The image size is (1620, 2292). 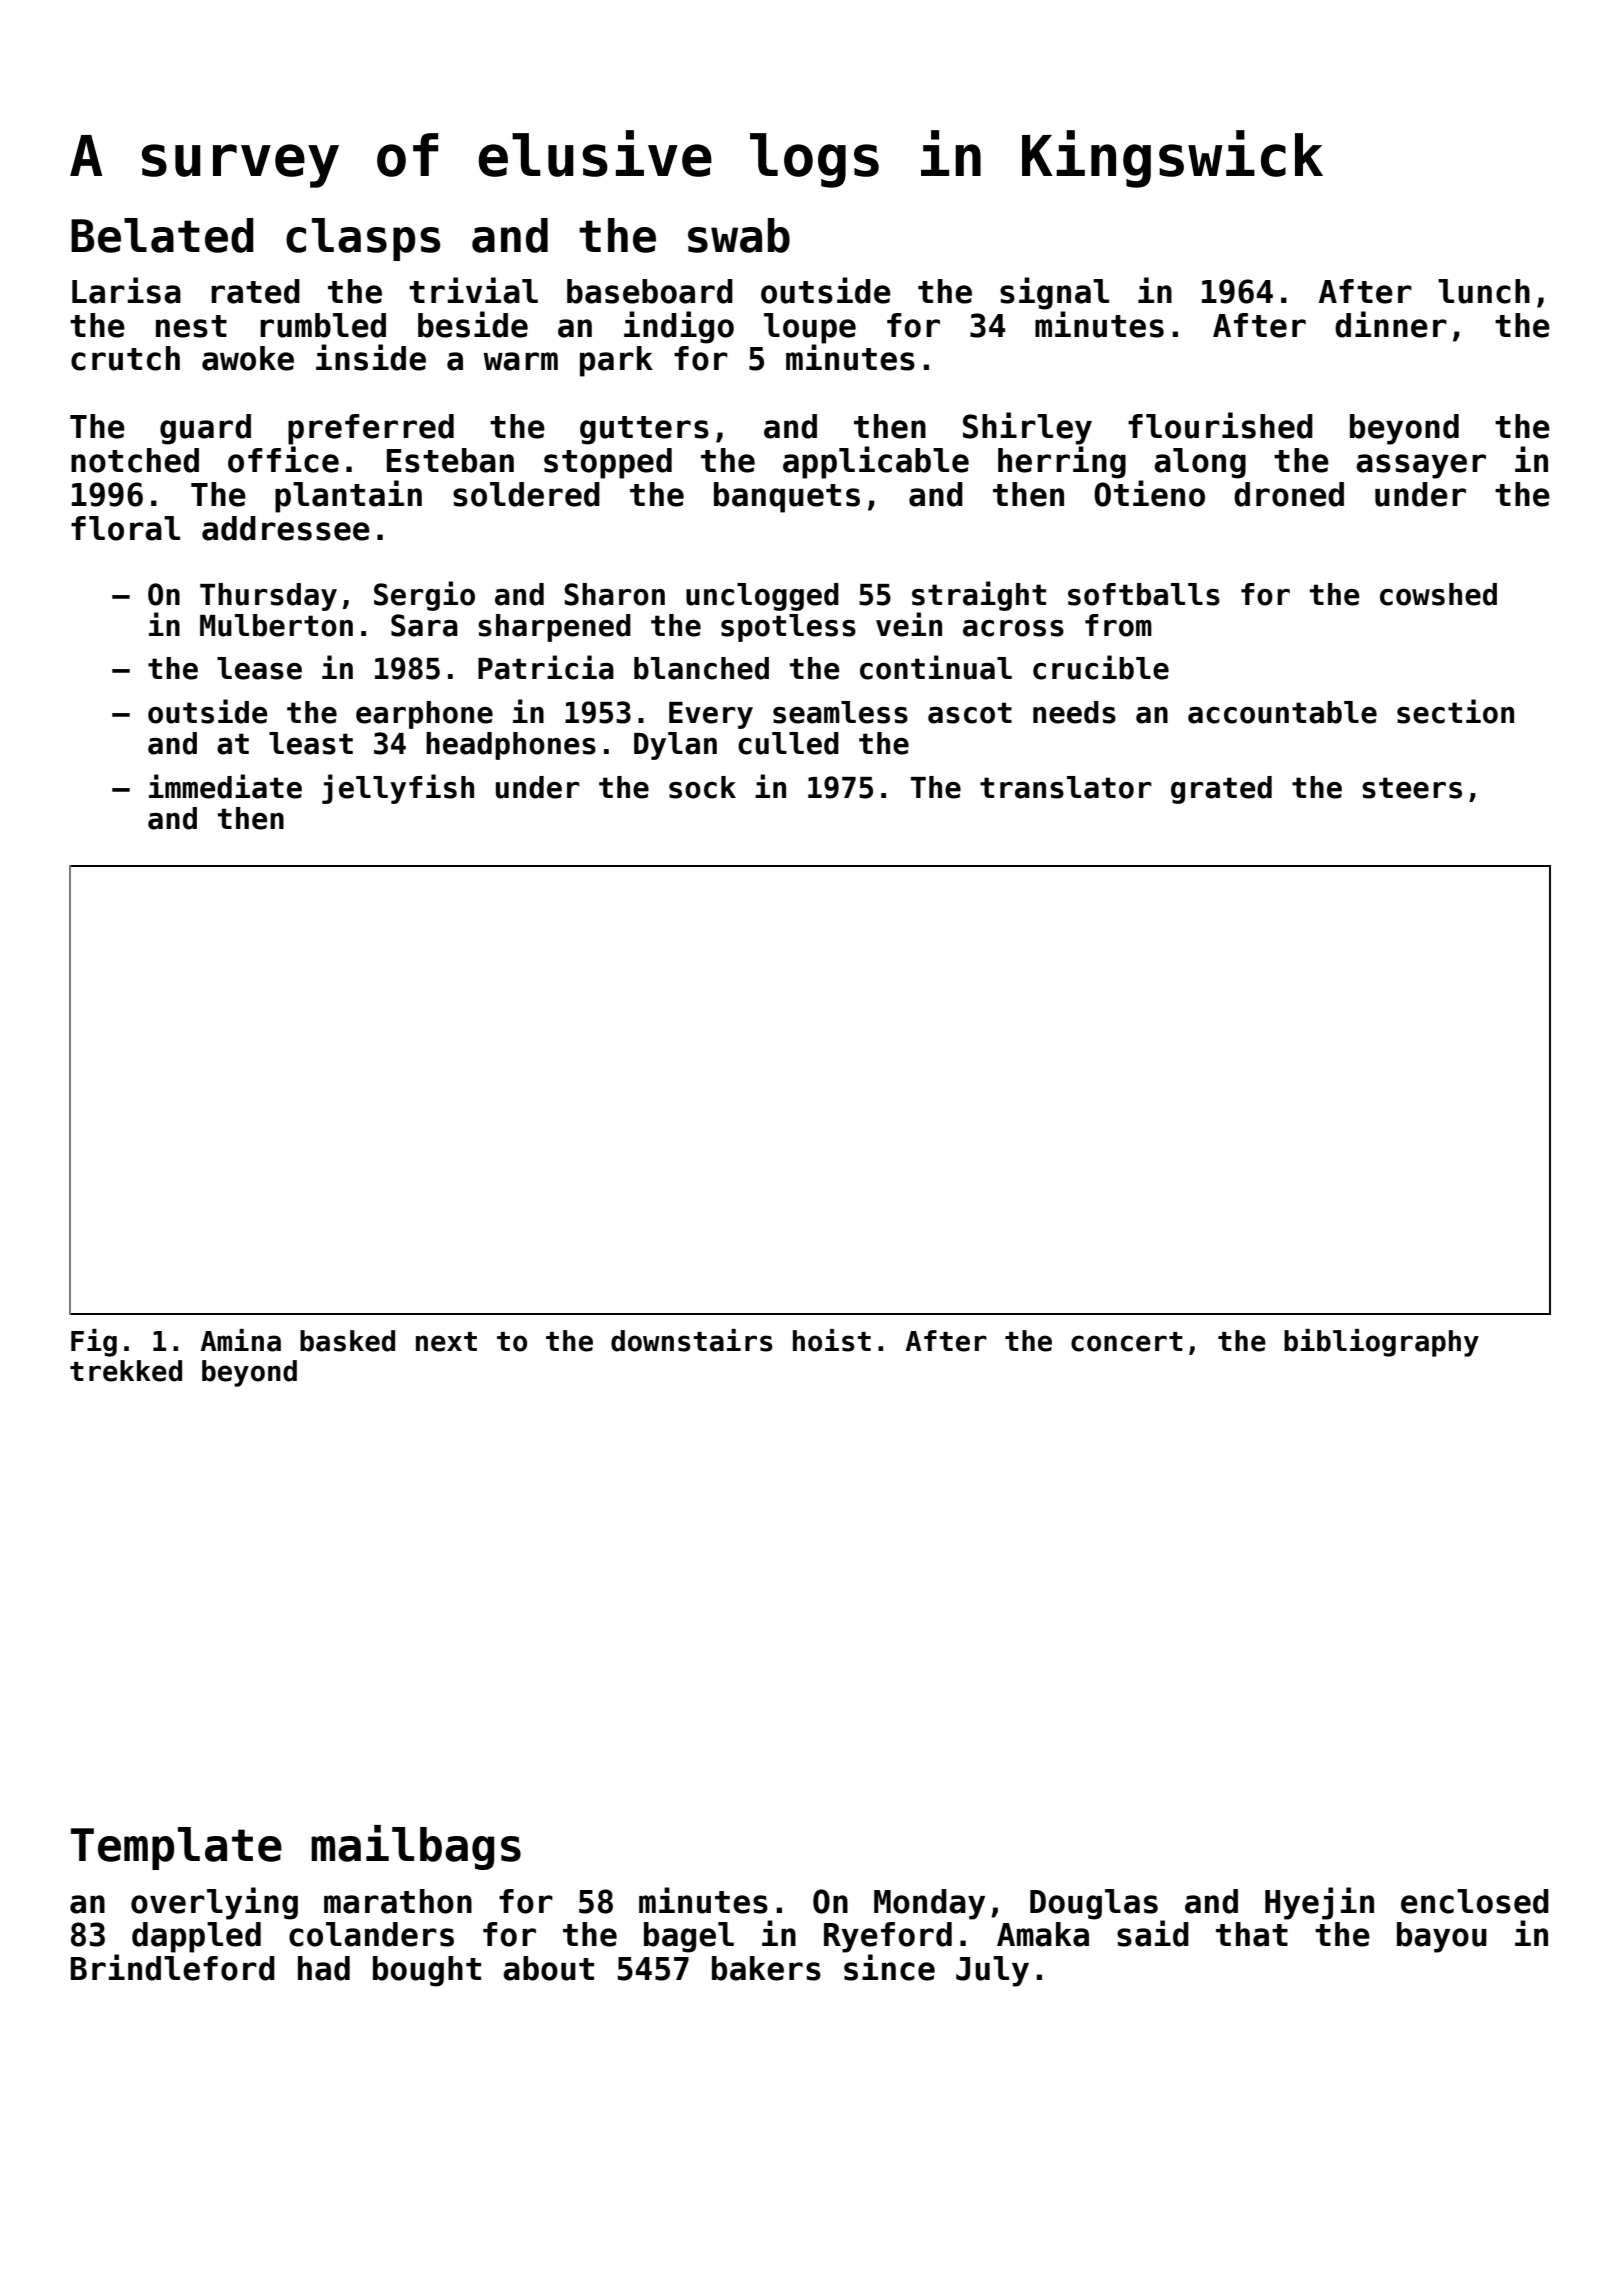 What do you see at coordinates (225, 786) in the screenshot?
I see `immediate` at bounding box center [225, 786].
